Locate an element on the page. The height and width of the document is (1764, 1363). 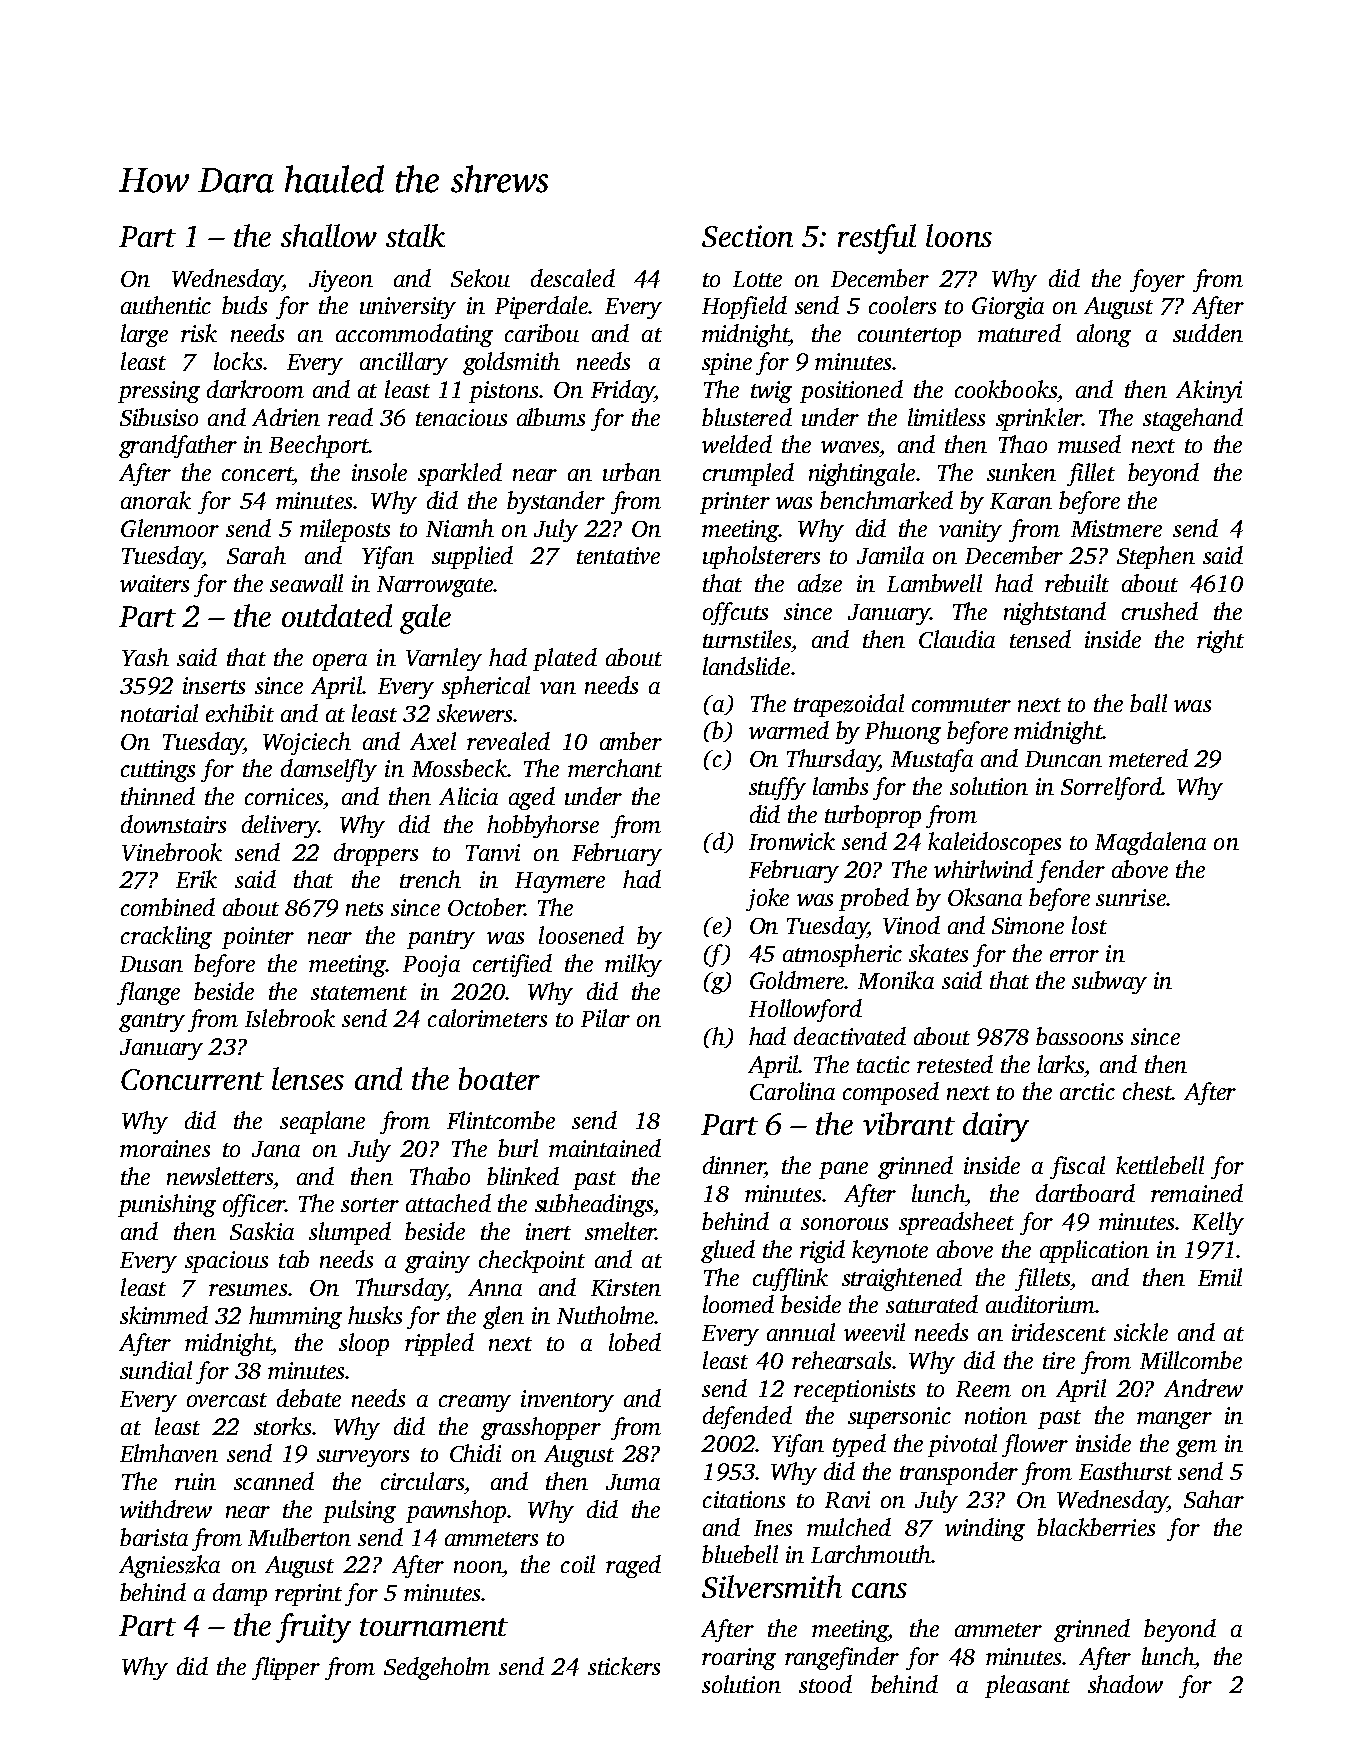
waiters is located at coordinates (154, 583).
